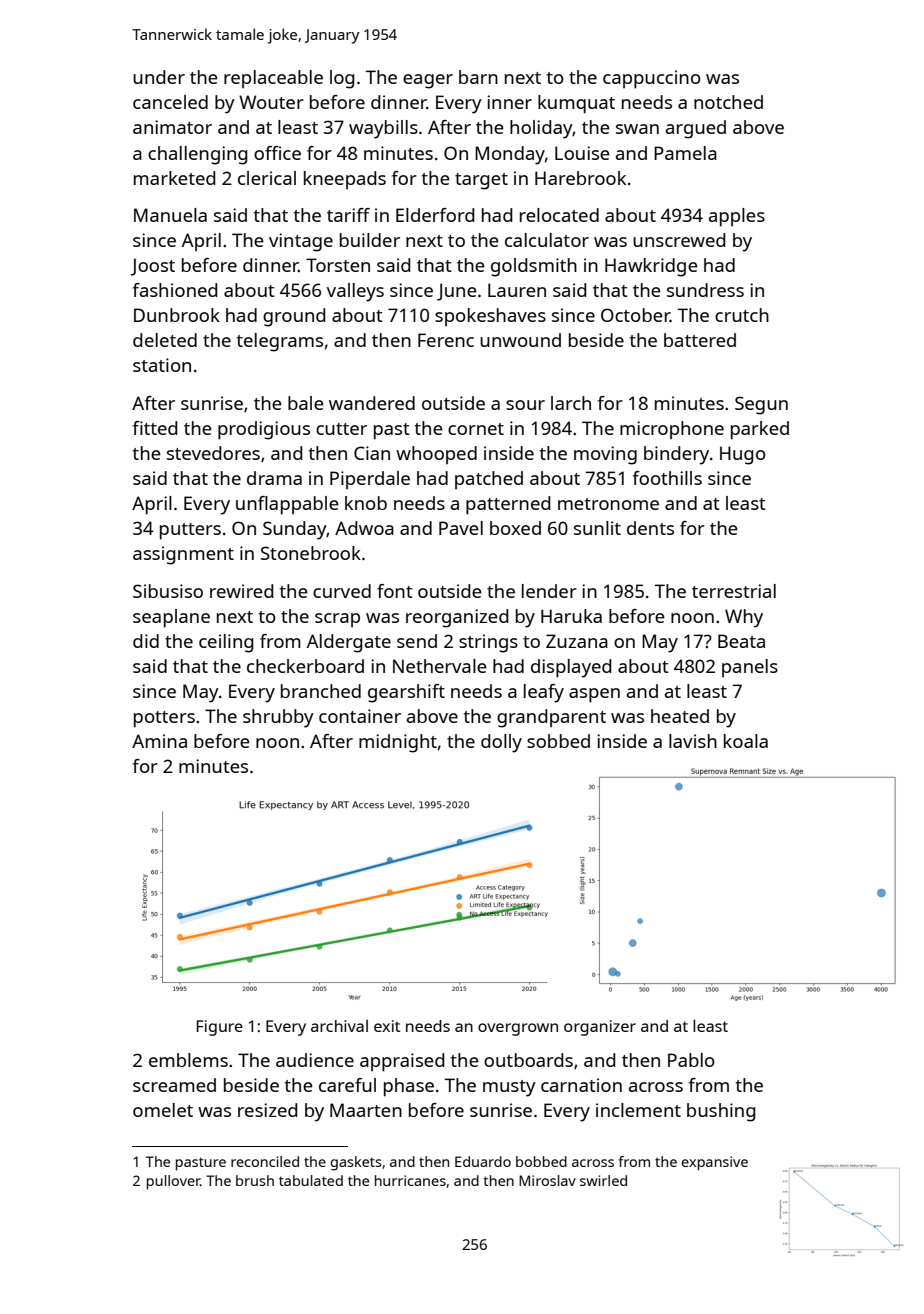  I want to click on fashioned, so click(175, 290).
